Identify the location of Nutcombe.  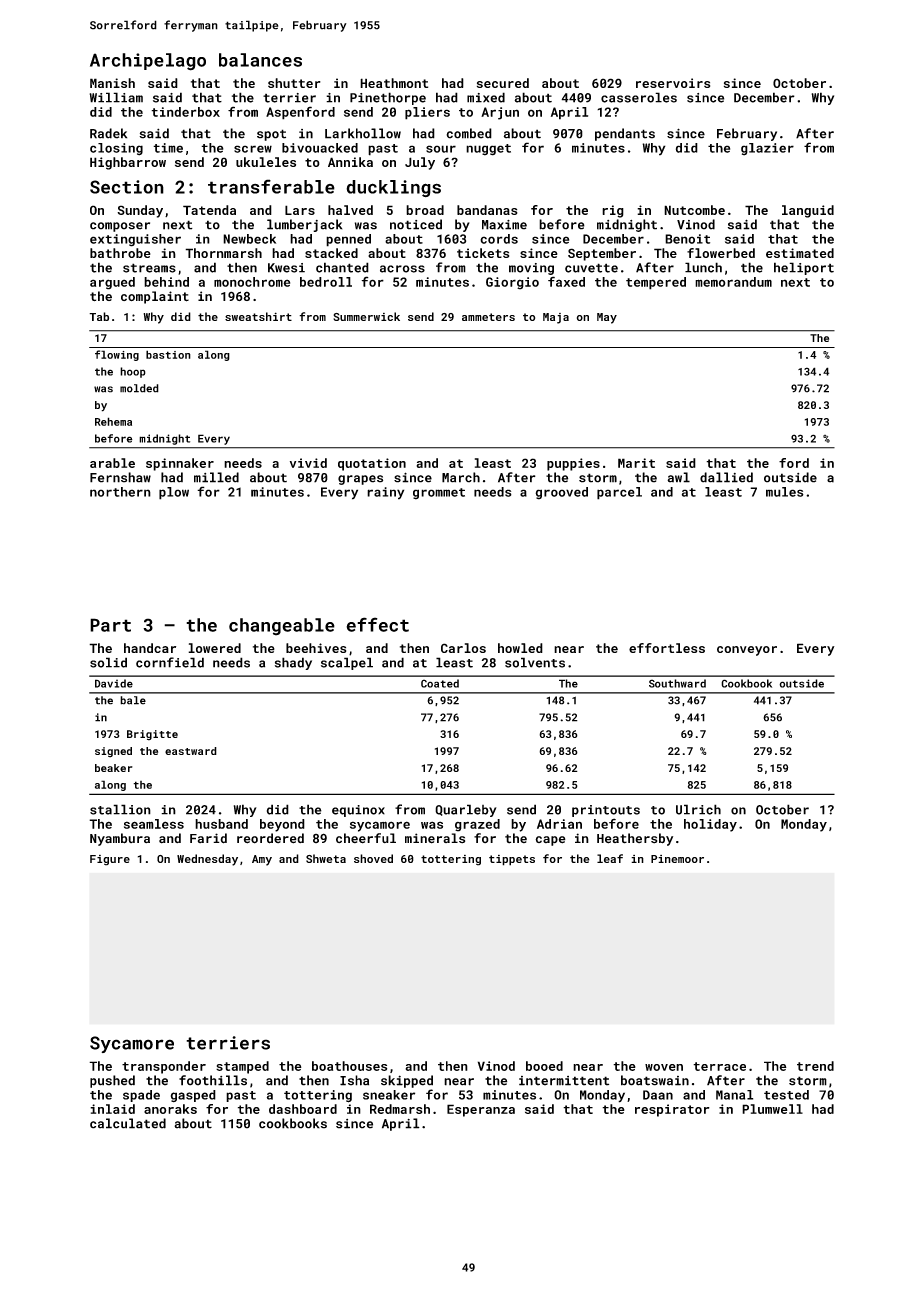
(694, 210).
